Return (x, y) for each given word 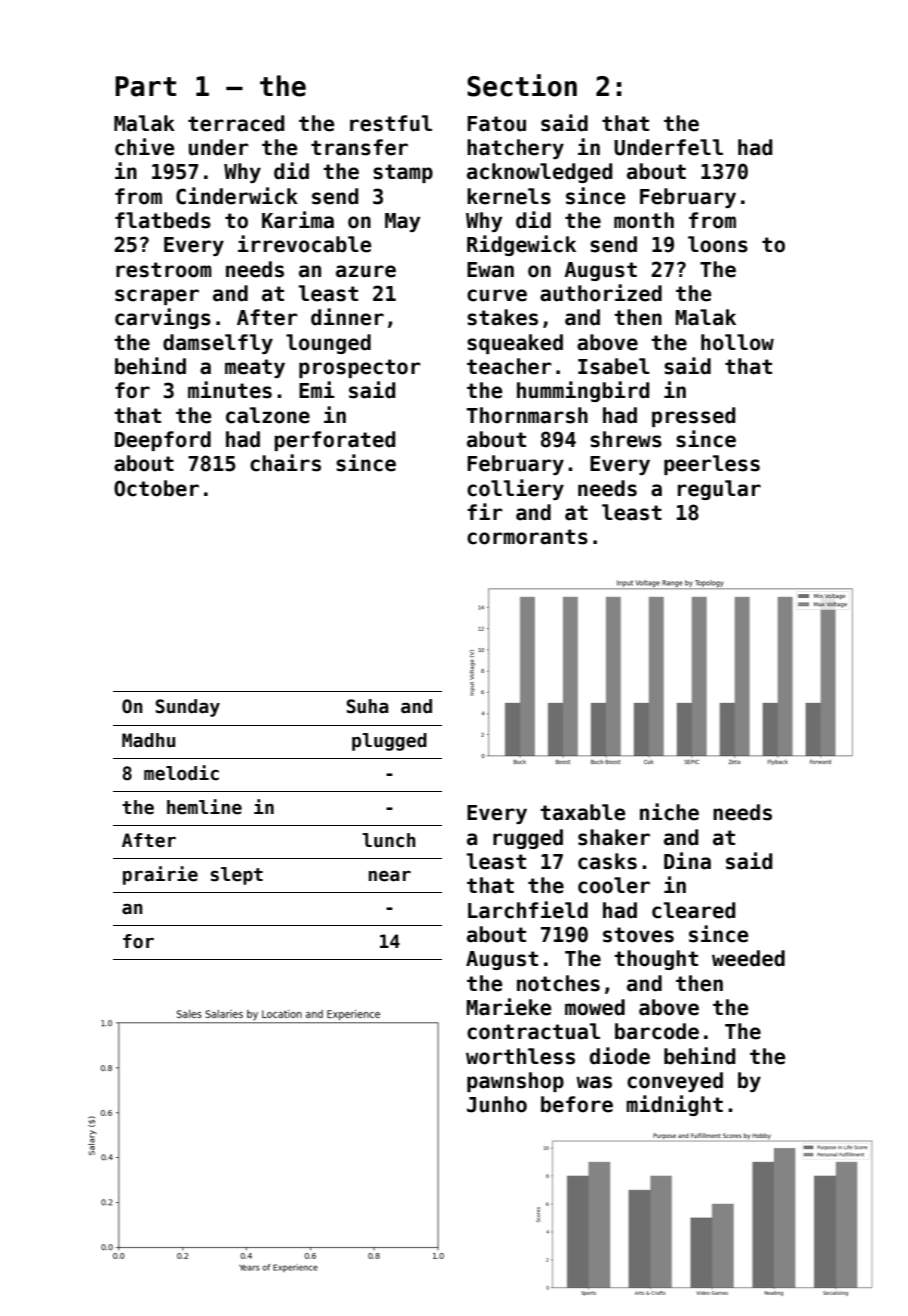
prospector (359, 368)
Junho (497, 1104)
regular (719, 490)
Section (522, 85)
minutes (230, 390)
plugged (389, 742)
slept (237, 876)
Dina (687, 861)
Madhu (148, 740)
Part (145, 86)
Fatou (496, 124)
